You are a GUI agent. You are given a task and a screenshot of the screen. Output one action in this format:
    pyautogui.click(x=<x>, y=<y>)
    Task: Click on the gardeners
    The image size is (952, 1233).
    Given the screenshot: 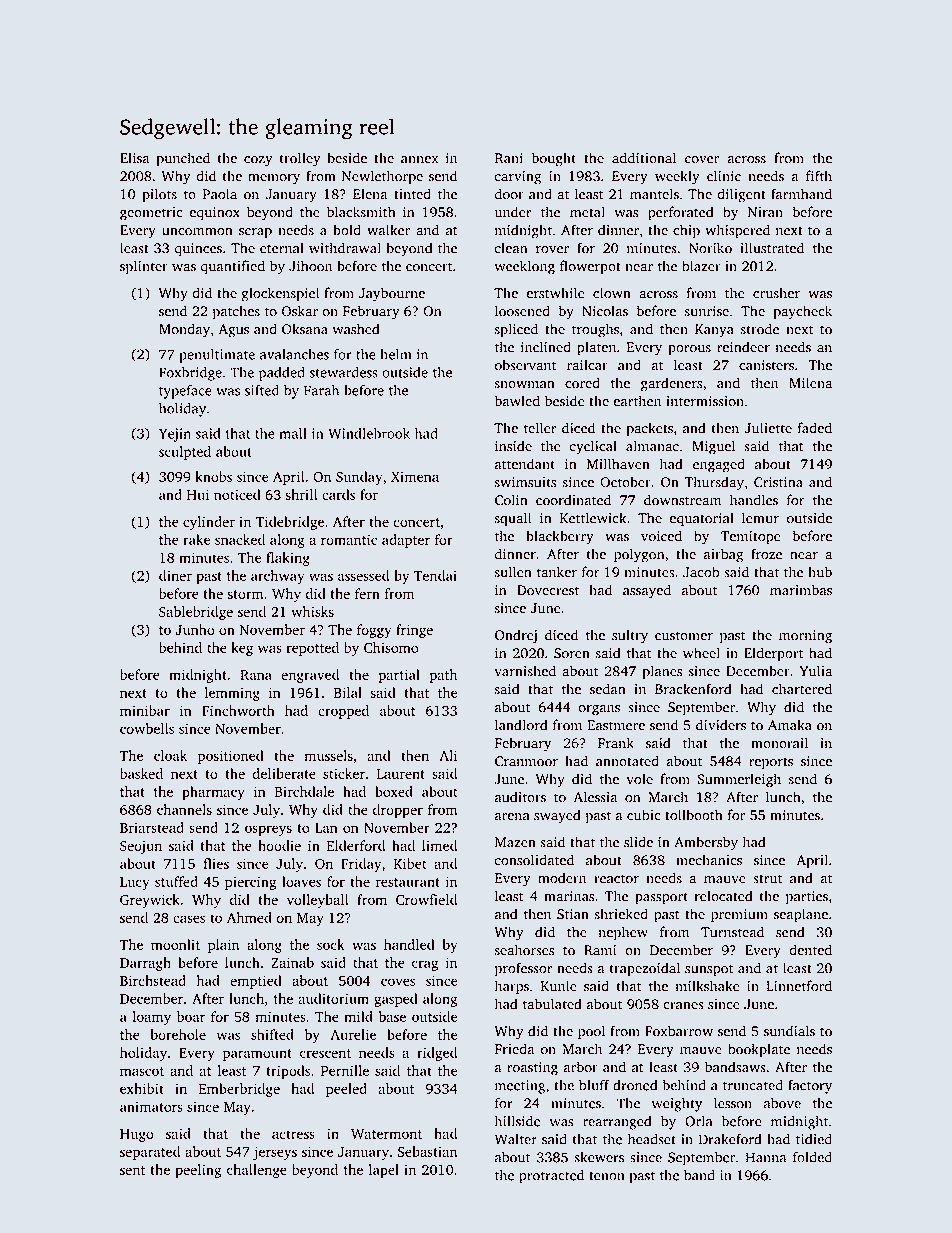 What is the action you would take?
    pyautogui.click(x=671, y=384)
